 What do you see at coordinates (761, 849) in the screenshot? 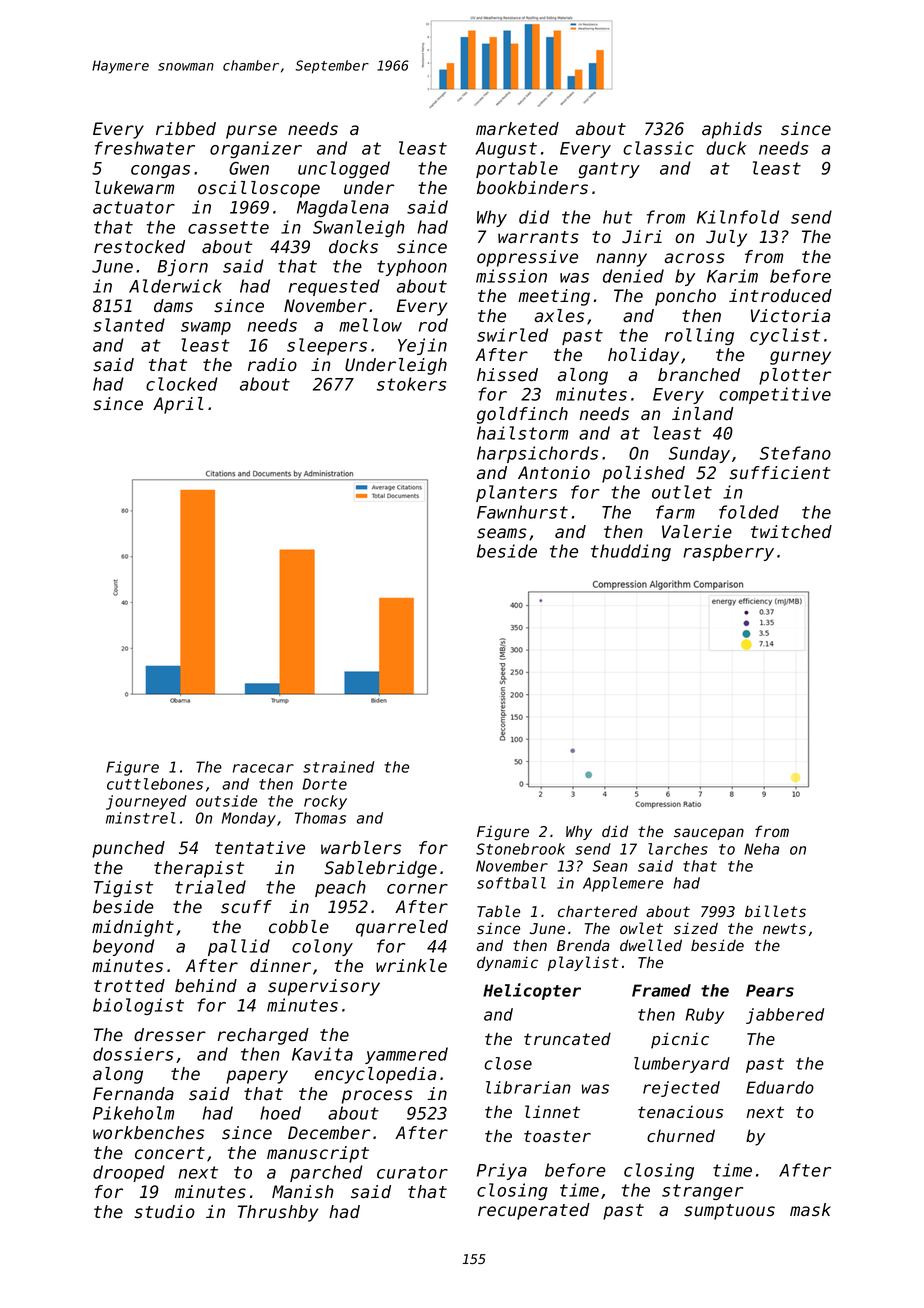
I see `Neha` at bounding box center [761, 849].
